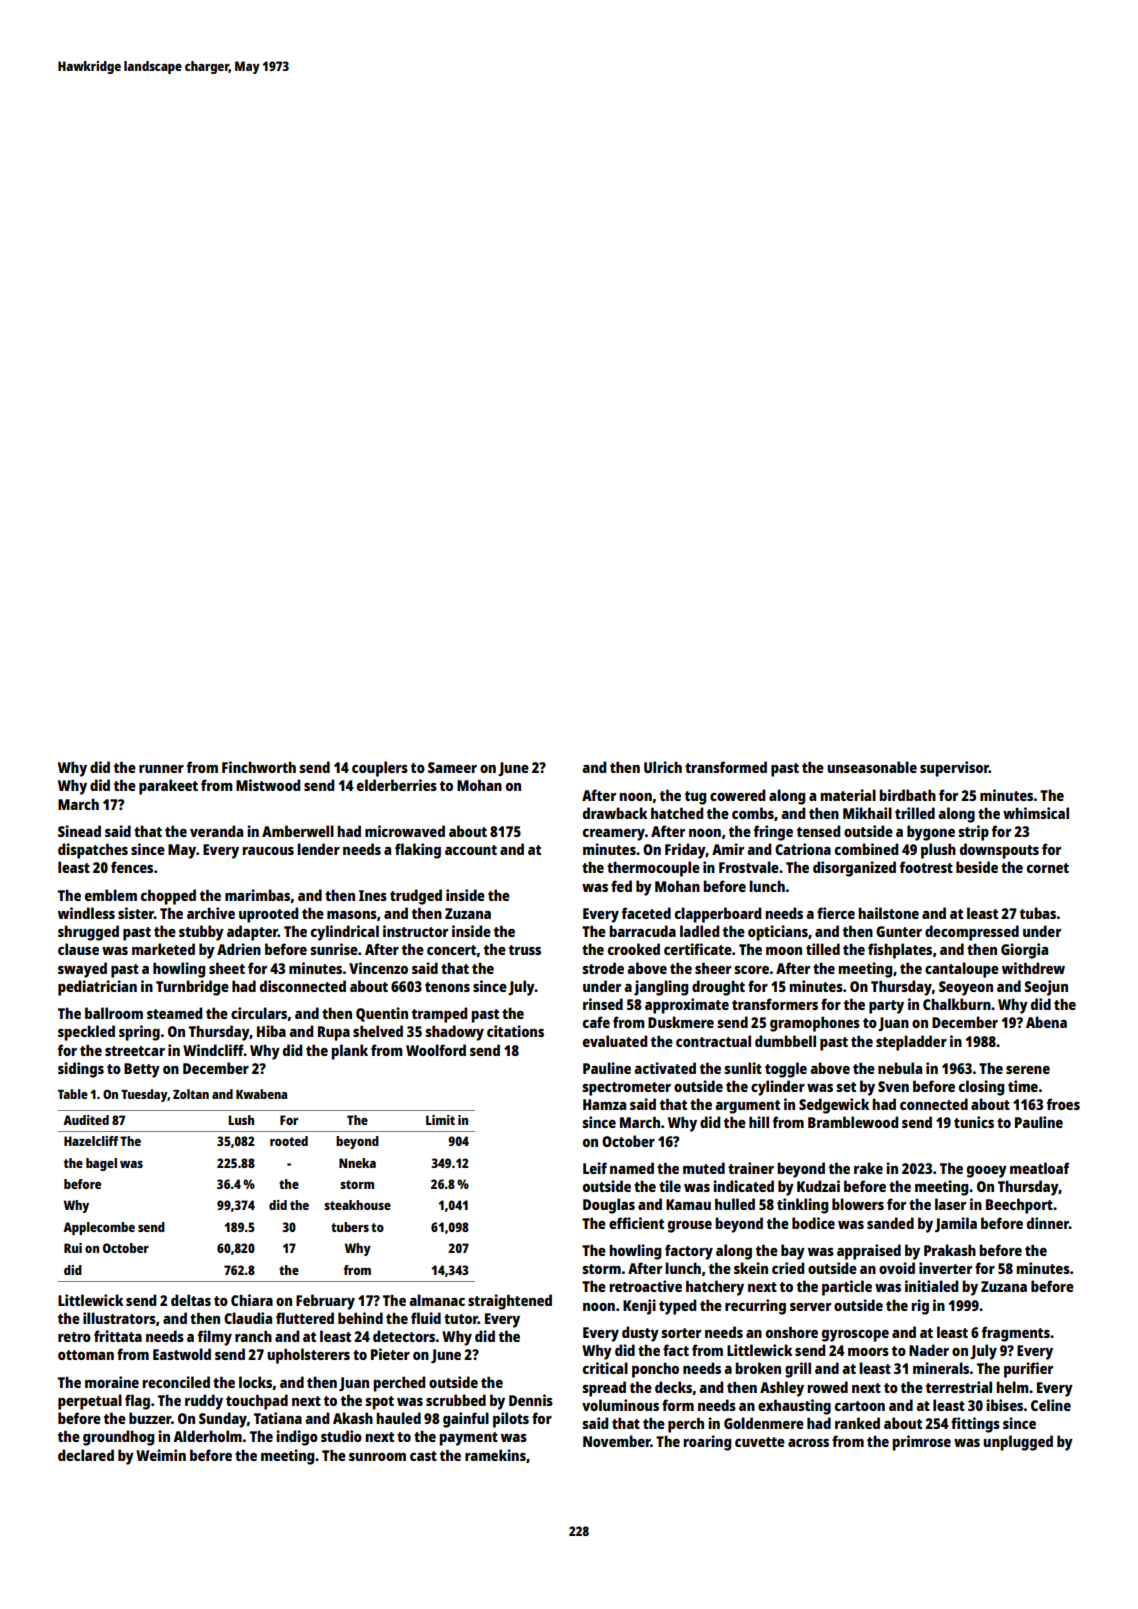 The height and width of the document is (1609, 1138). Describe the element at coordinates (595, 1168) in the document. I see `Leif` at that location.
